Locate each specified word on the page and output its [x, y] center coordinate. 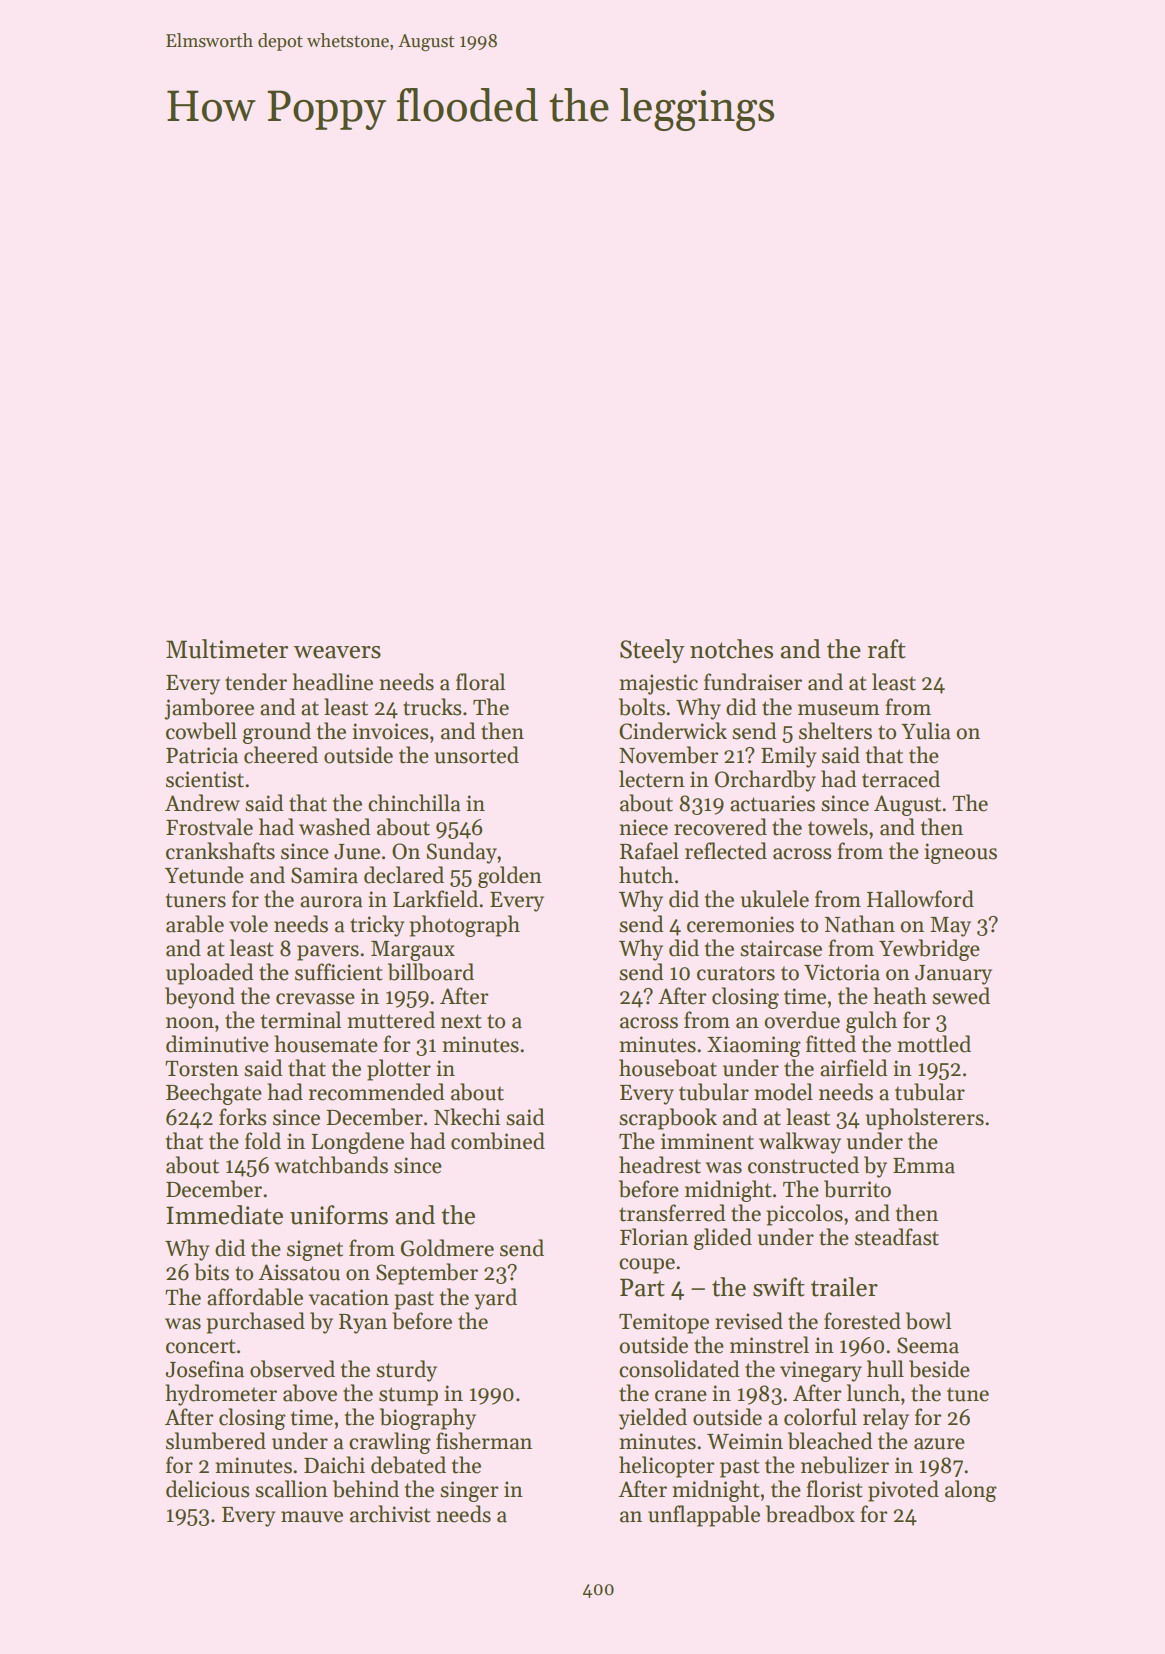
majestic [658, 684]
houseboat [668, 1068]
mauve [312, 1517]
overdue [802, 1020]
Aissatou [299, 1272]
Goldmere [447, 1248]
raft [886, 649]
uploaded [209, 974]
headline [332, 682]
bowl [928, 1321]
